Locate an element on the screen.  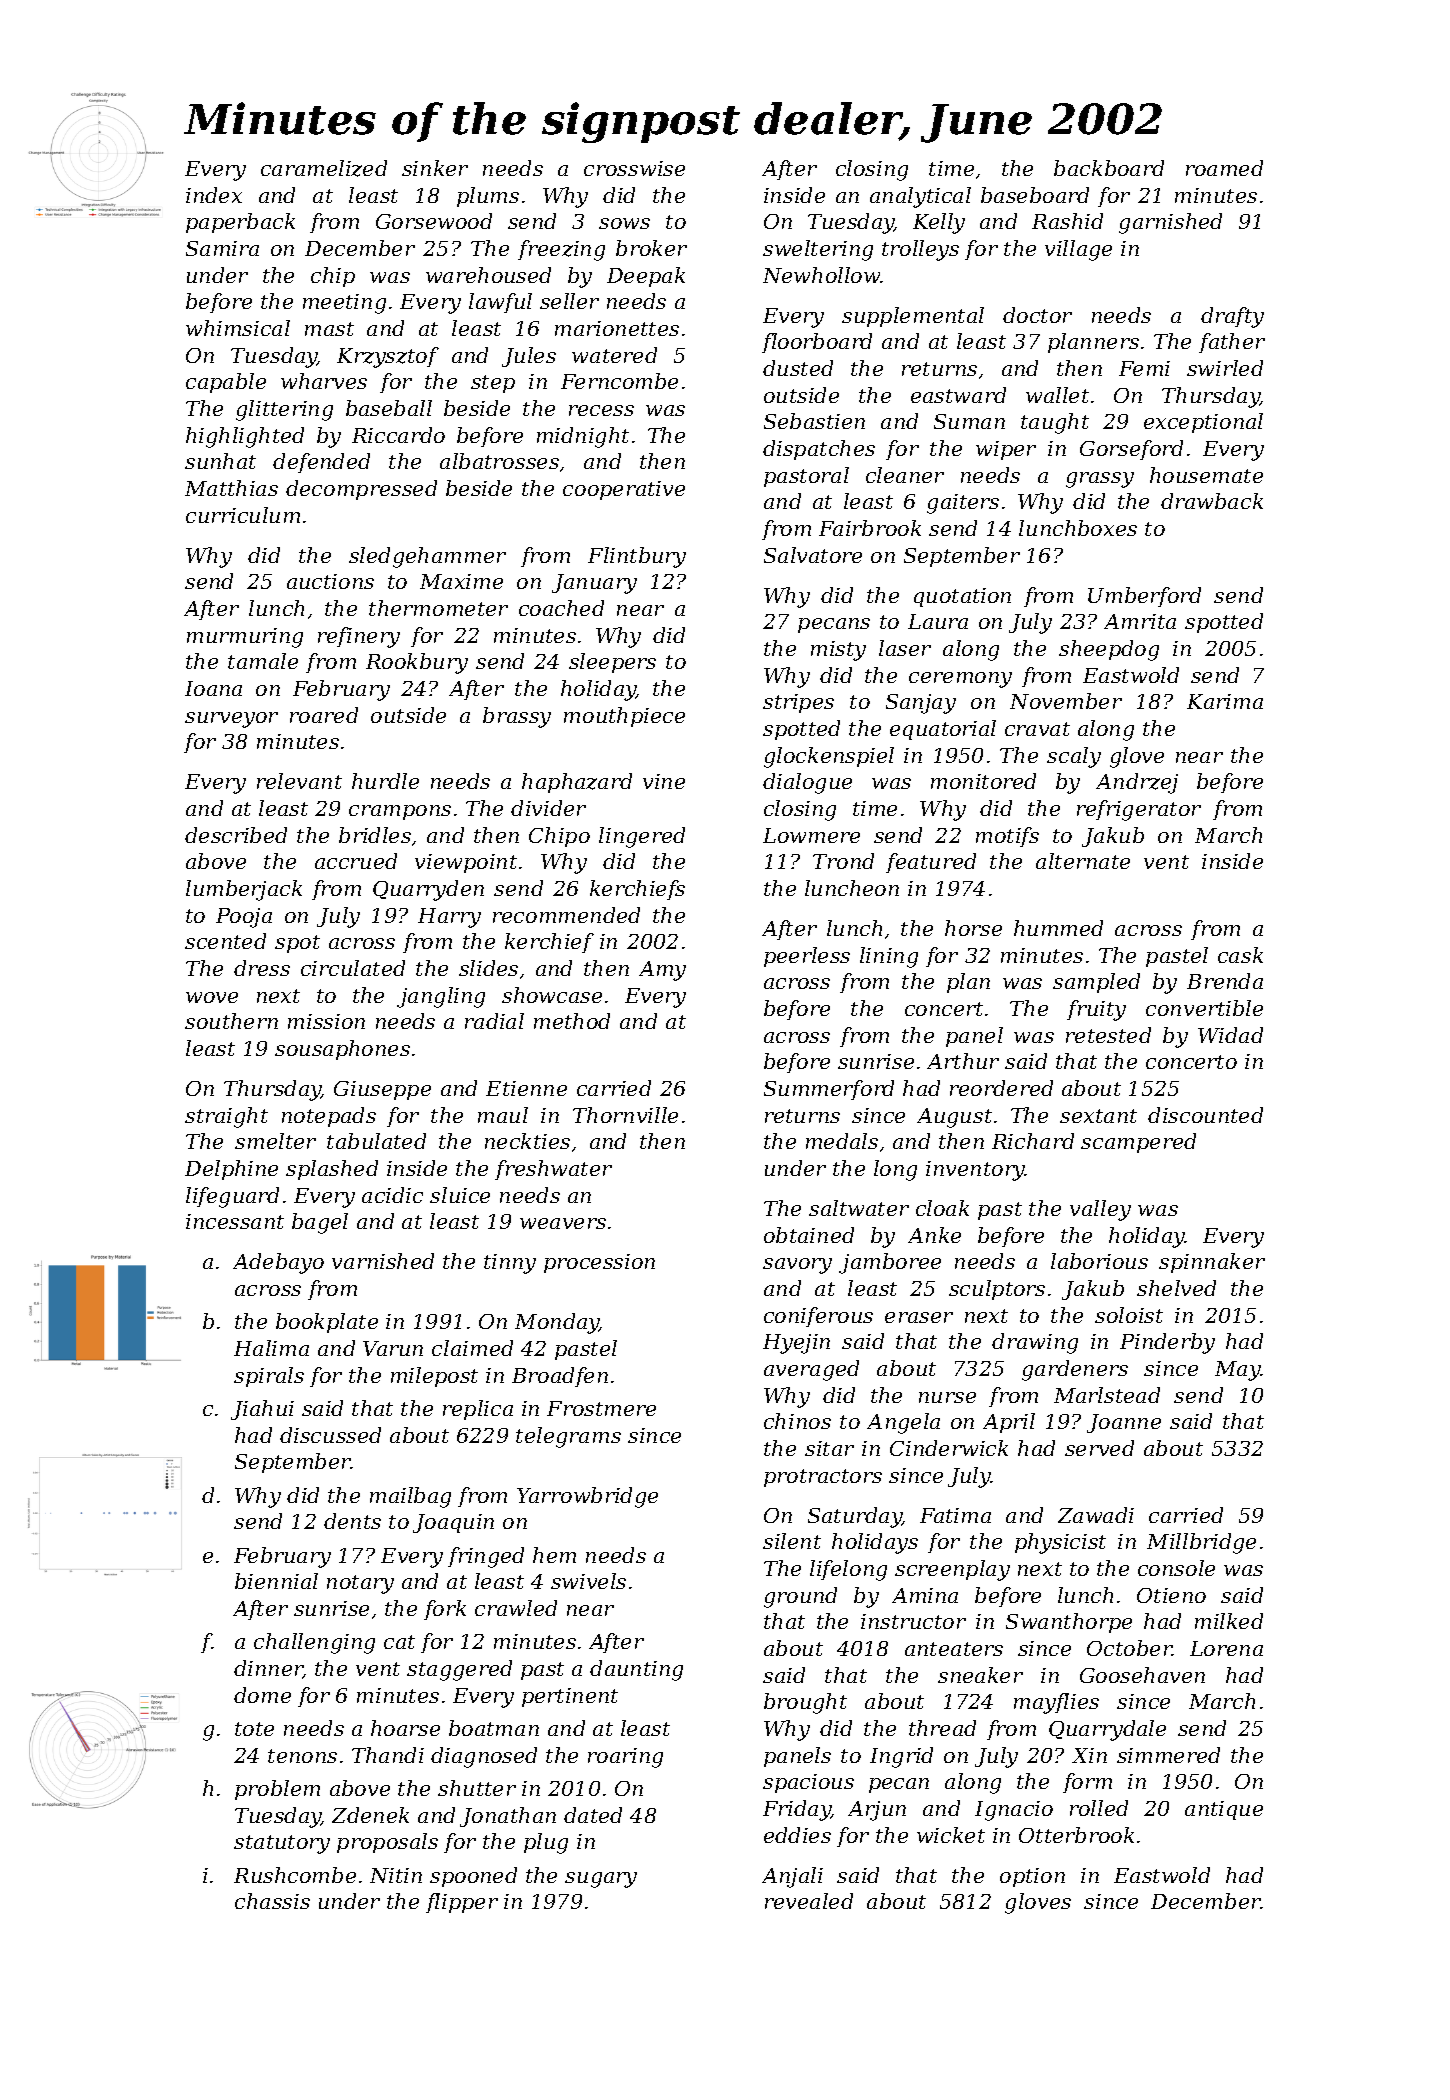
Gorseford is located at coordinates (1131, 450).
